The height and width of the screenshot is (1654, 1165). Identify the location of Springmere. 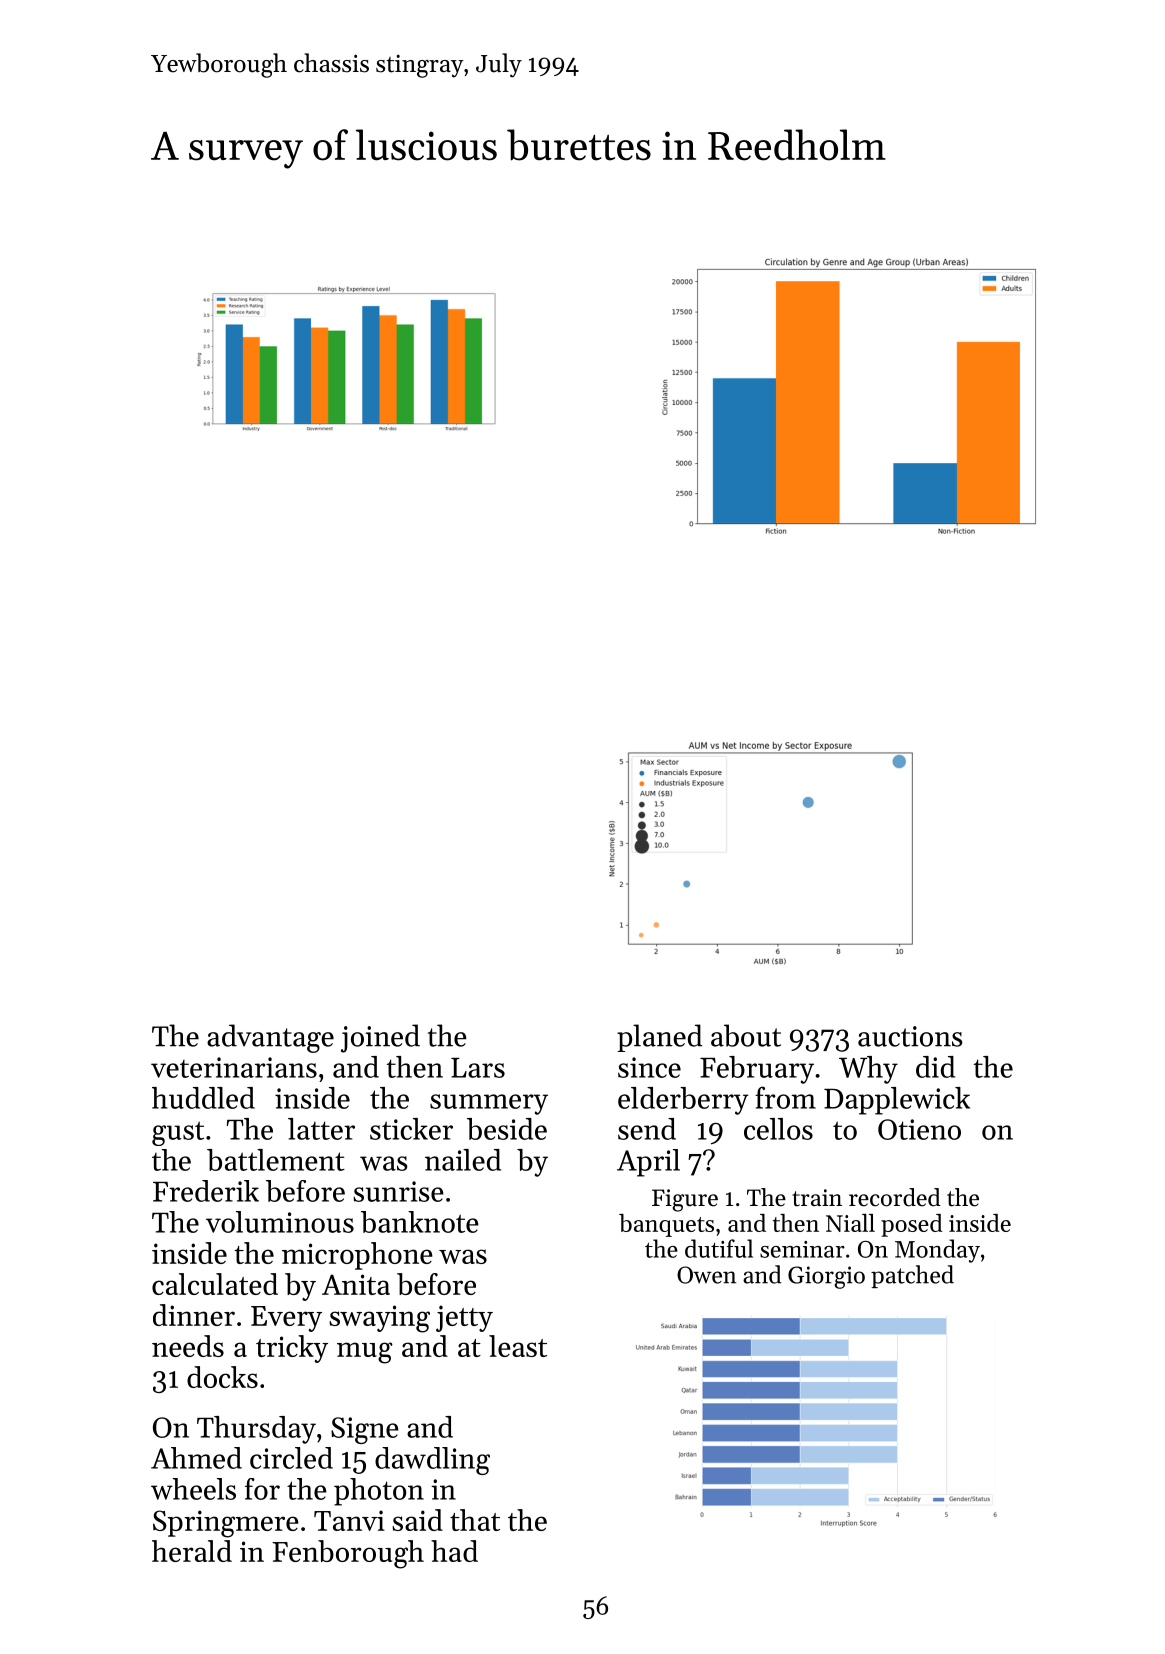
(226, 1524).
